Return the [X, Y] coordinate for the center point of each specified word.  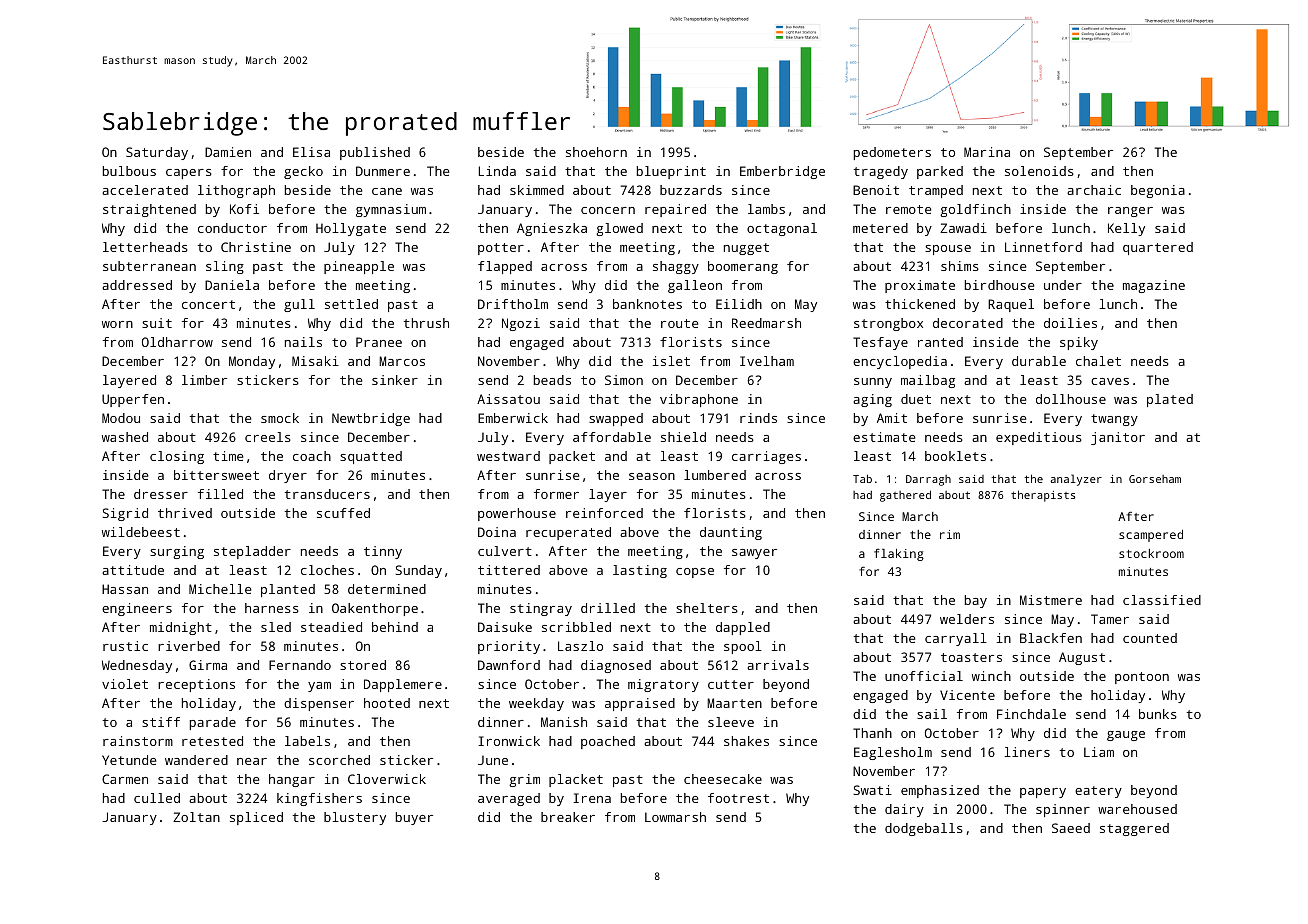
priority [509, 647]
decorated [968, 323]
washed [125, 437]
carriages [766, 457]
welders [967, 619]
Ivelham [767, 361]
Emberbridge [782, 172]
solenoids [1039, 171]
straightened [149, 210]
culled [157, 798]
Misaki [315, 361]
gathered [905, 496]
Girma [208, 665]
